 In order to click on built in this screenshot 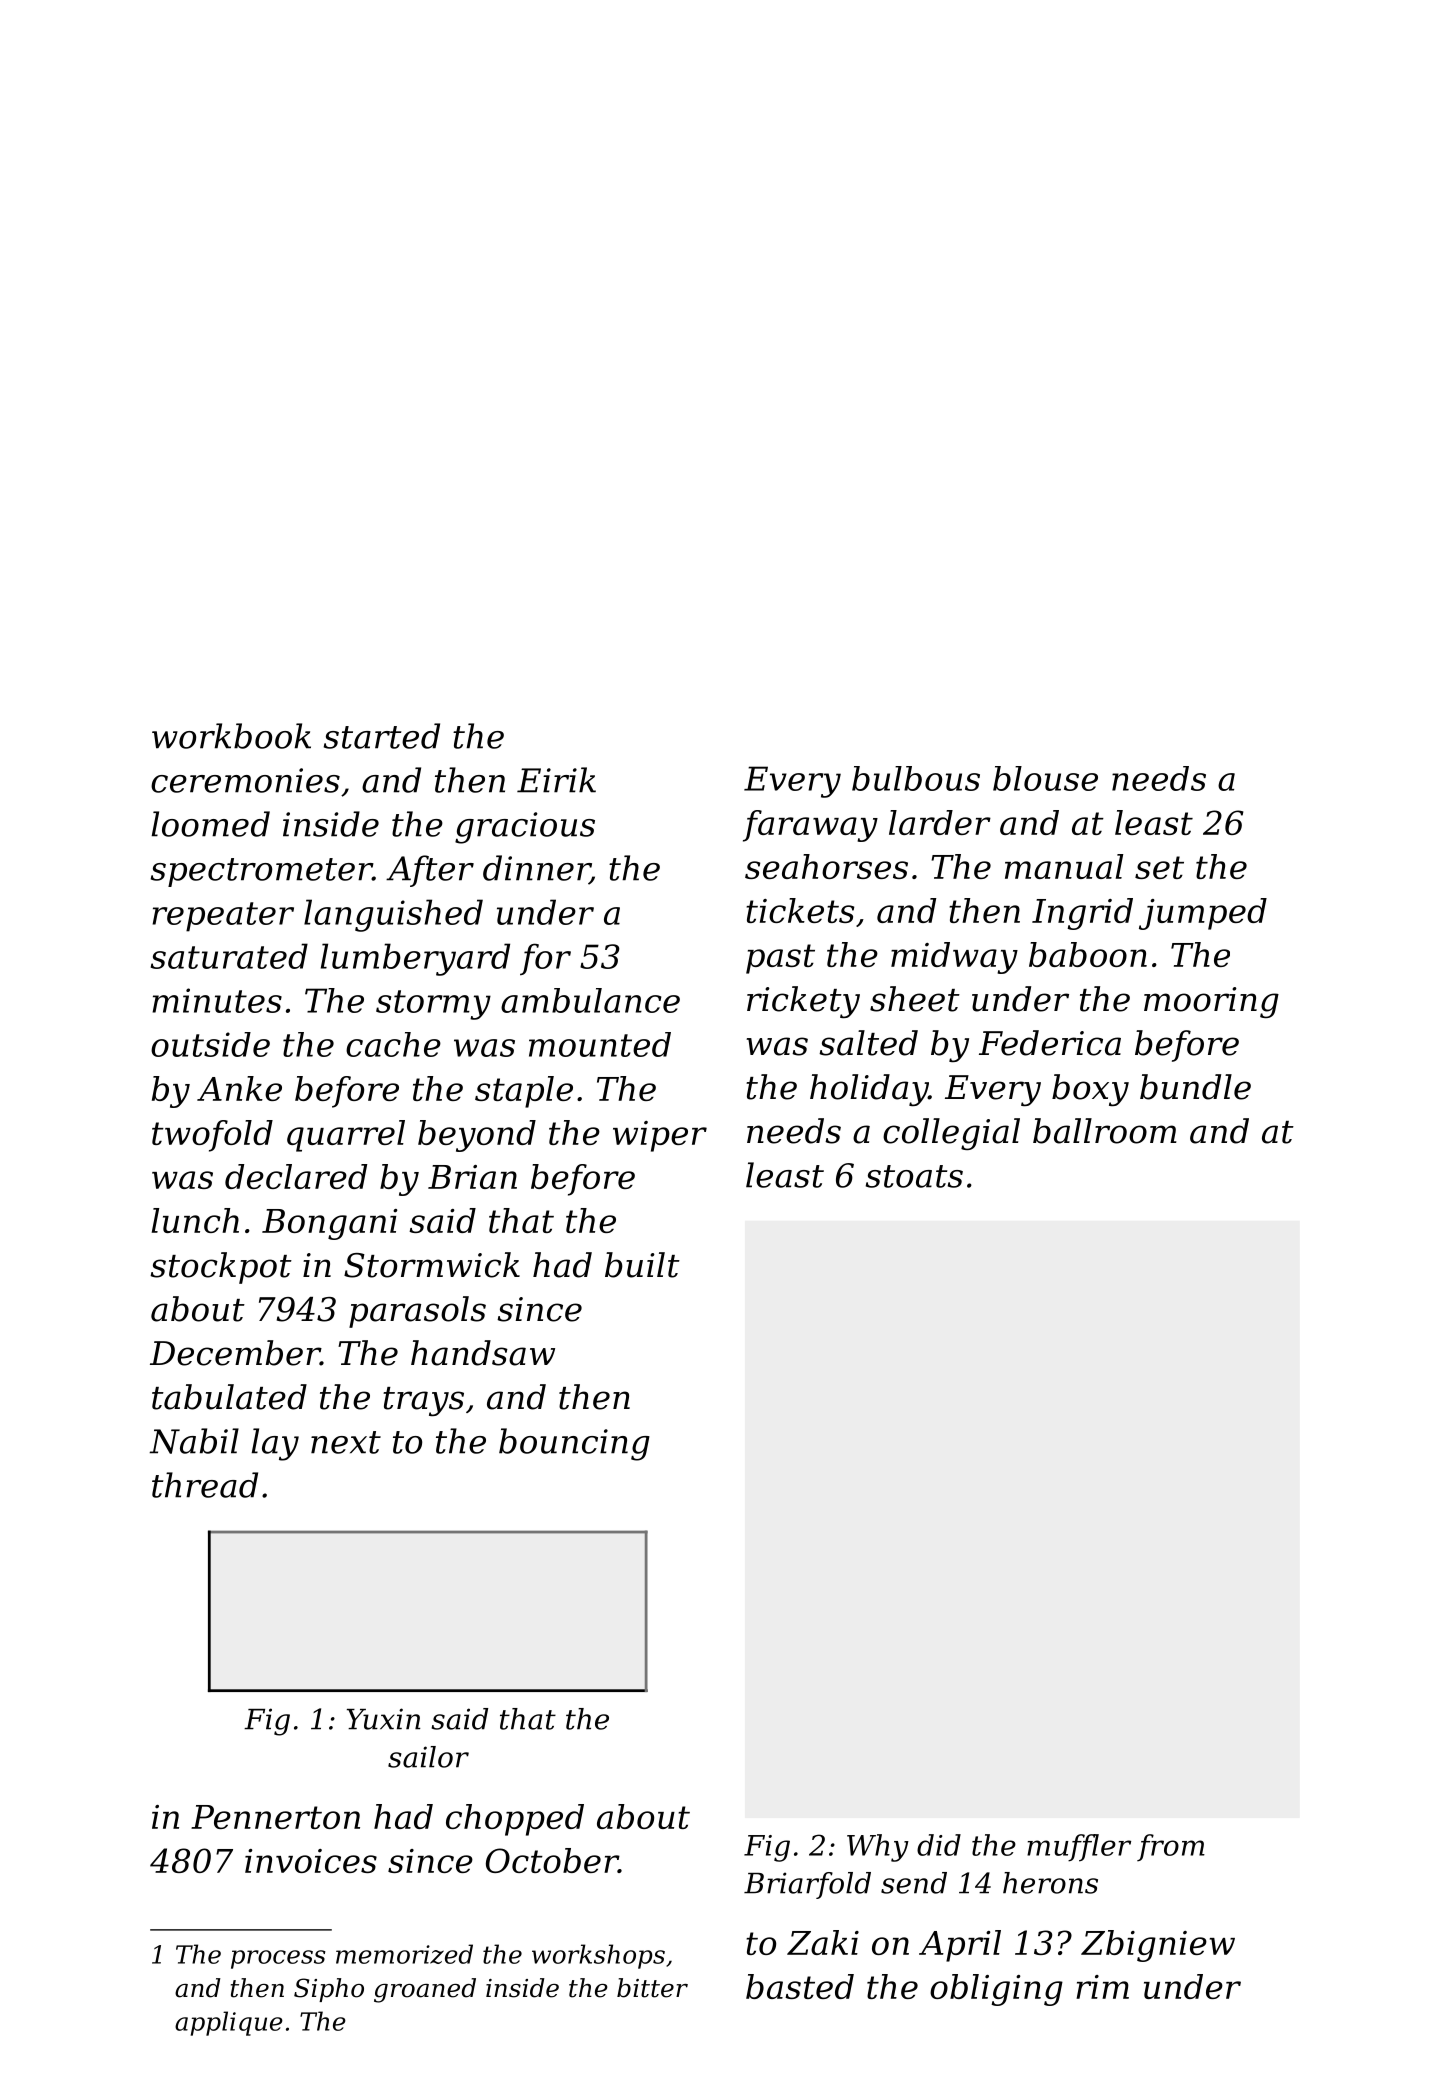, I will do `click(642, 1265)`.
